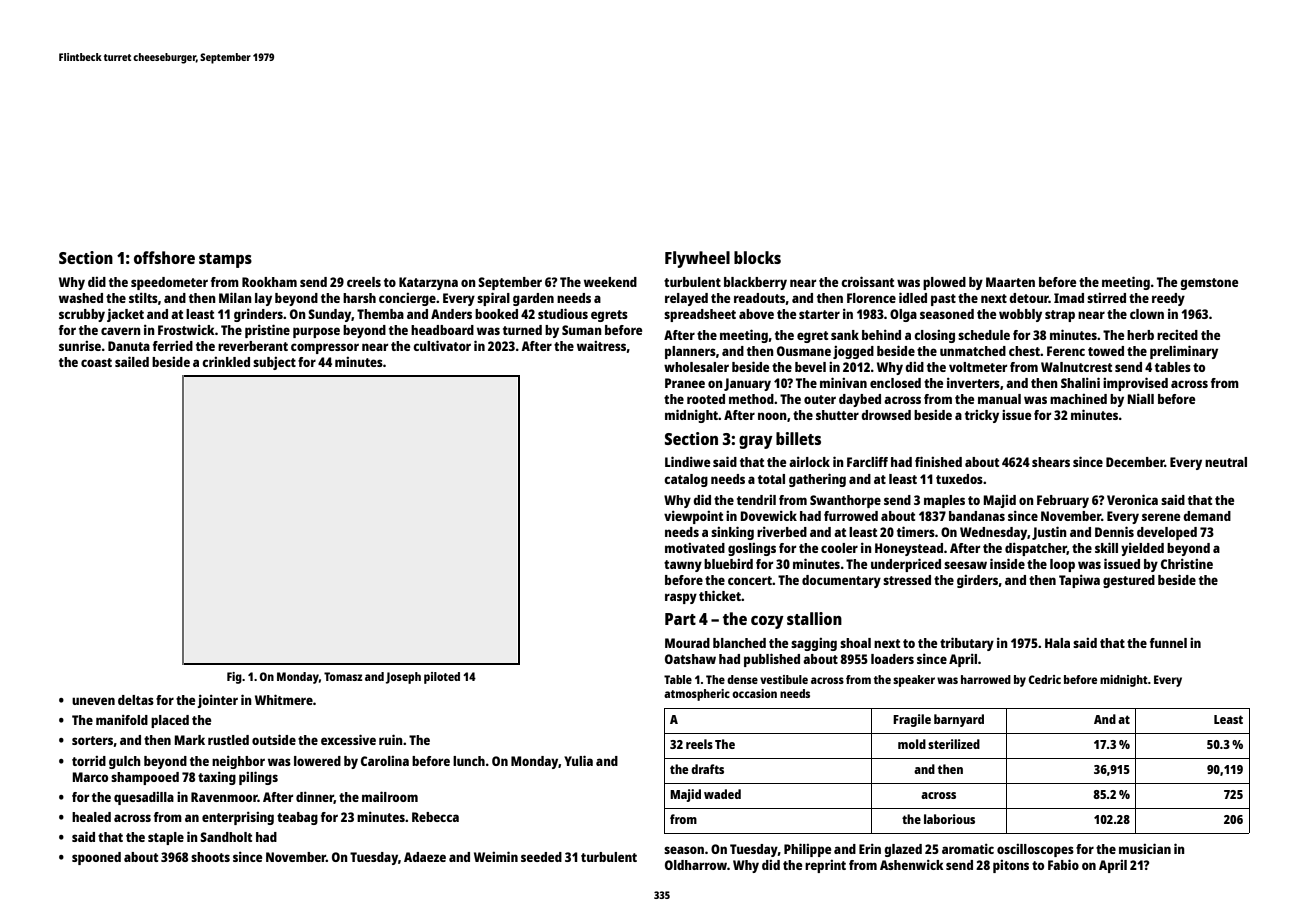  I want to click on coast, so click(96, 362).
